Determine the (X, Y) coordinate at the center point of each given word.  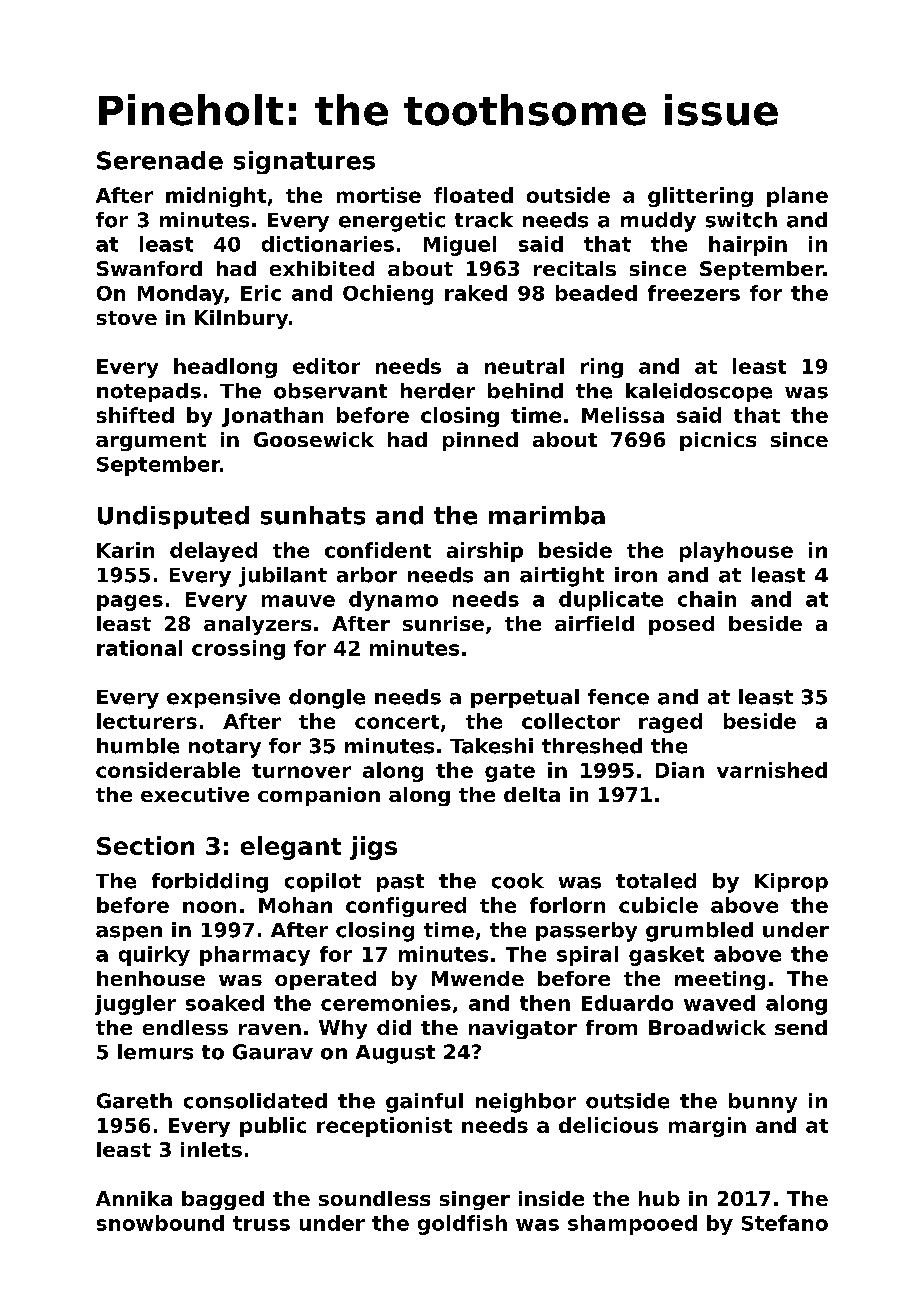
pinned (480, 441)
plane (797, 197)
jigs (373, 848)
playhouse (736, 552)
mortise (379, 195)
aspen (129, 933)
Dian (680, 770)
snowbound (160, 1223)
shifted (135, 415)
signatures (304, 162)
